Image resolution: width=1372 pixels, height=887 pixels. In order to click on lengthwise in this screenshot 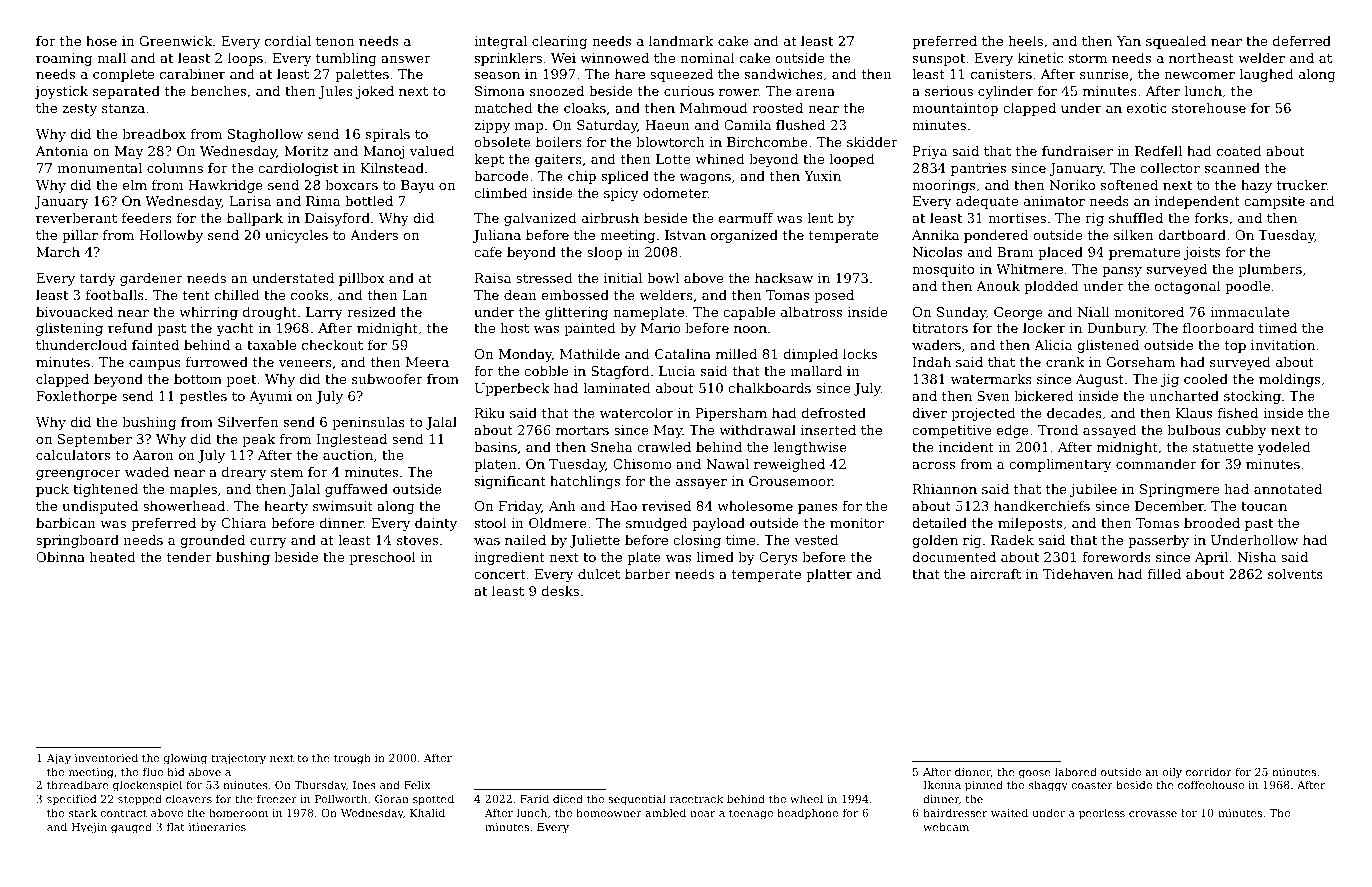, I will do `click(810, 448)`.
